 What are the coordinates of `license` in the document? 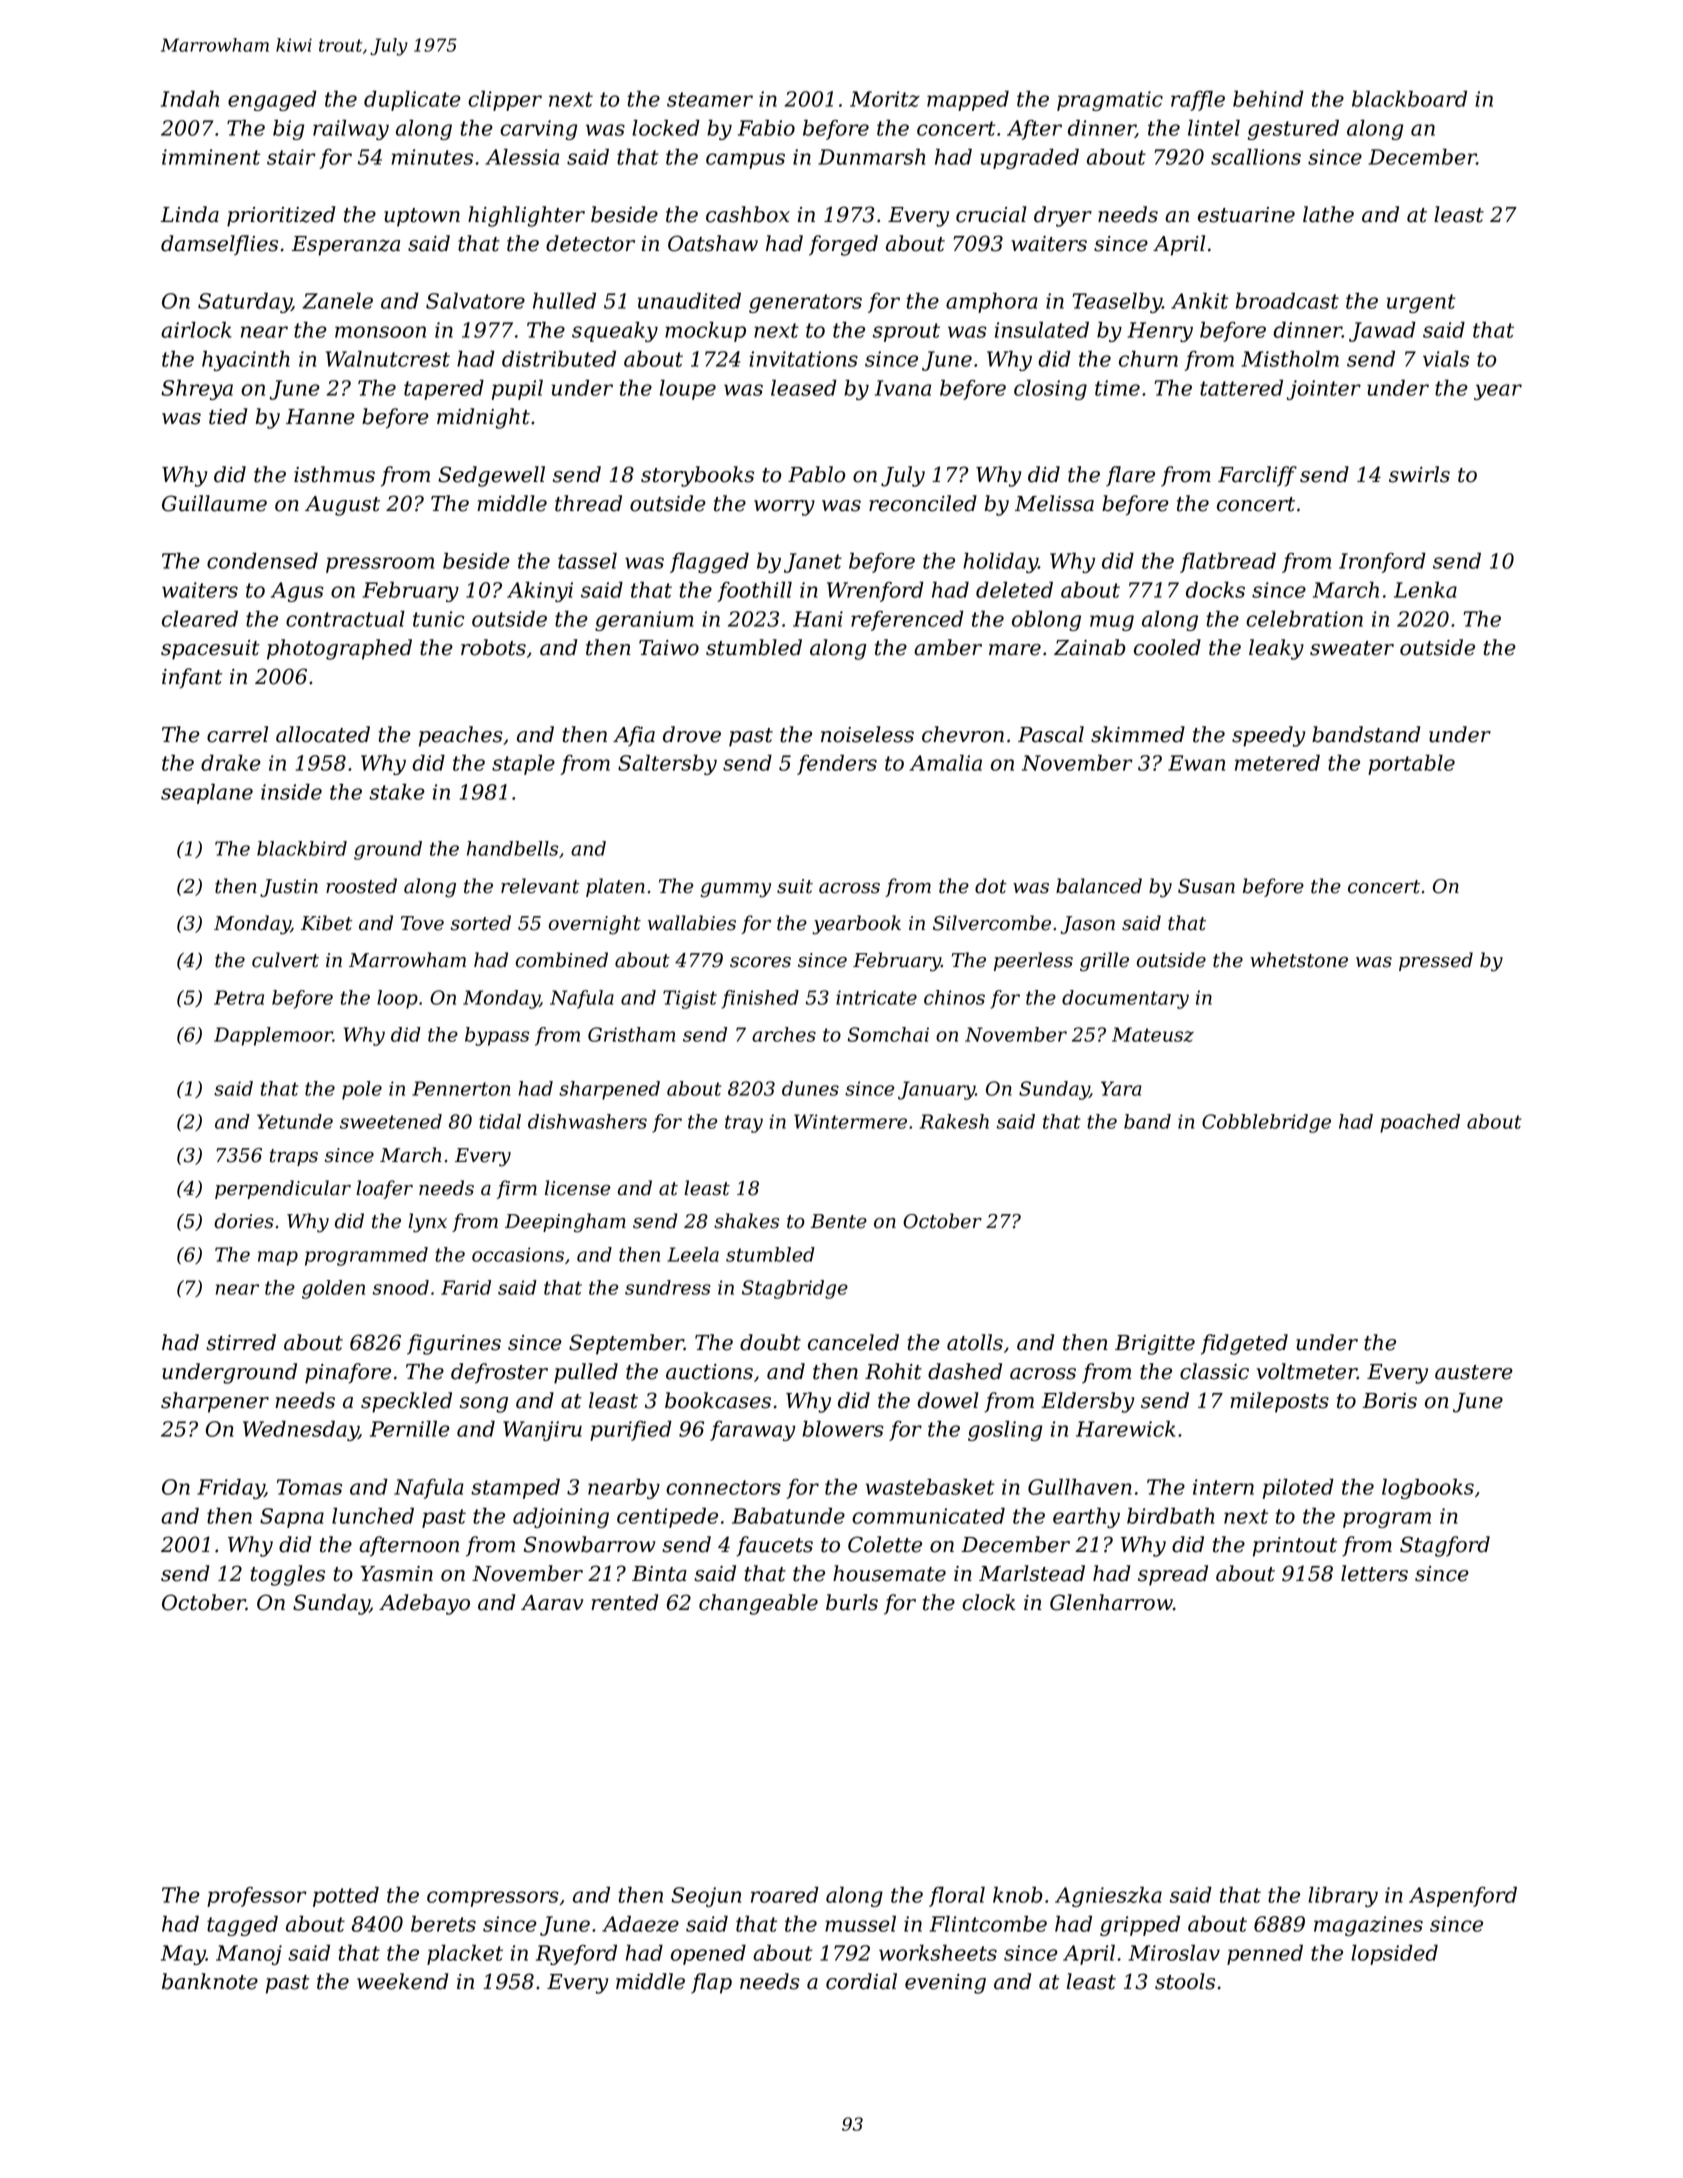 It's located at (577, 1188).
